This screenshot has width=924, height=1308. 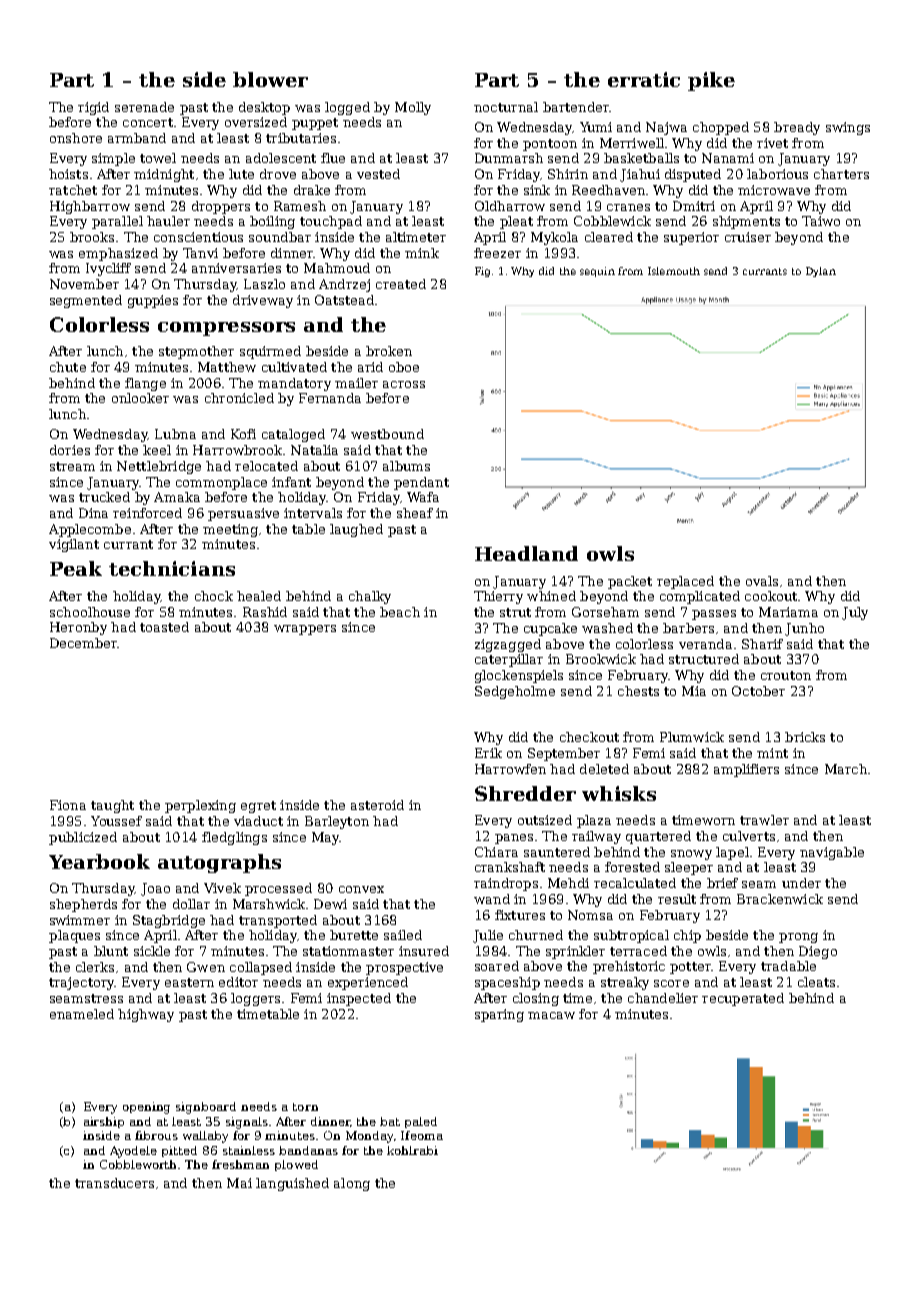 What do you see at coordinates (93, 108) in the screenshot?
I see `rigid` at bounding box center [93, 108].
